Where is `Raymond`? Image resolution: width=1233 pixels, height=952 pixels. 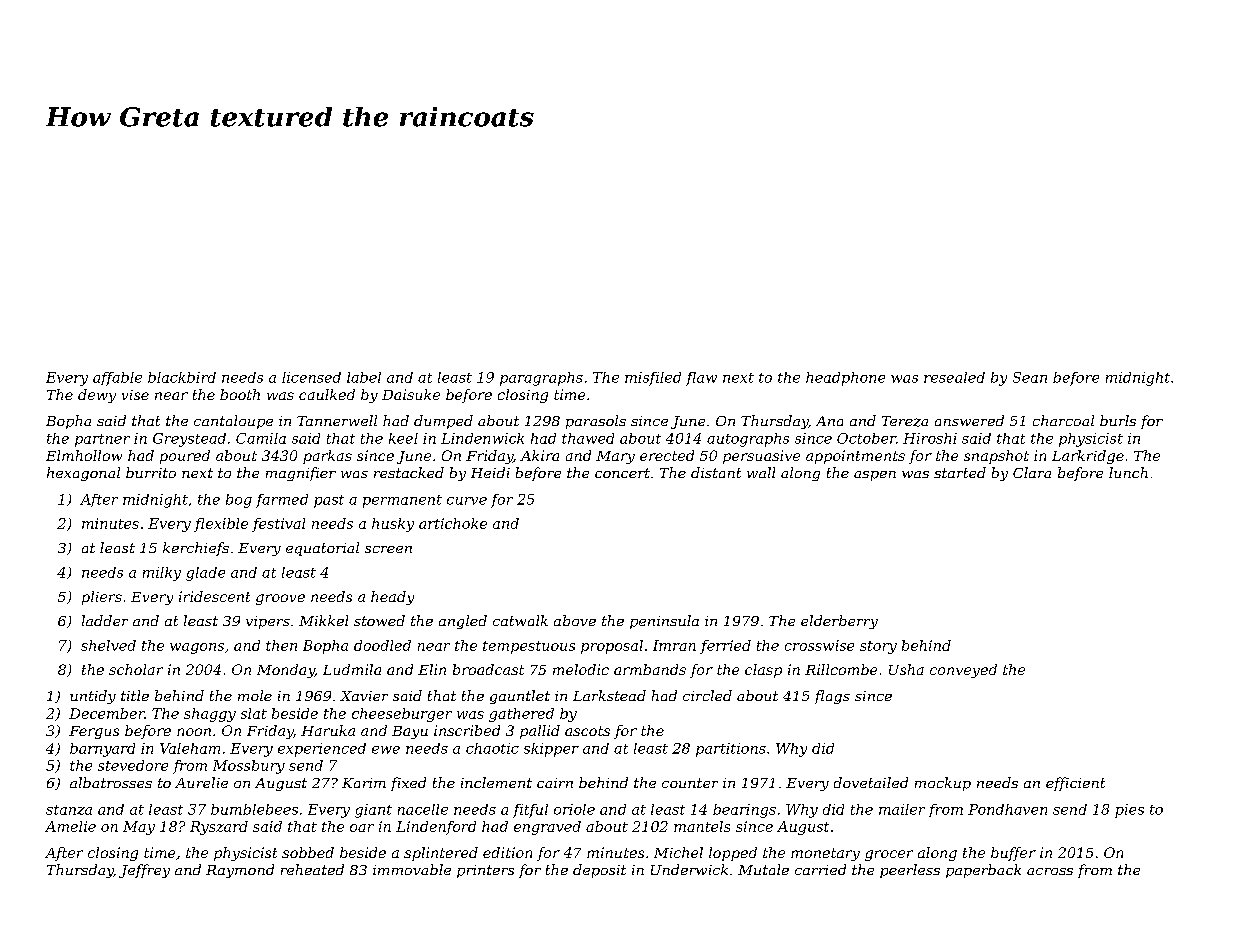
Raymond is located at coordinates (240, 871).
